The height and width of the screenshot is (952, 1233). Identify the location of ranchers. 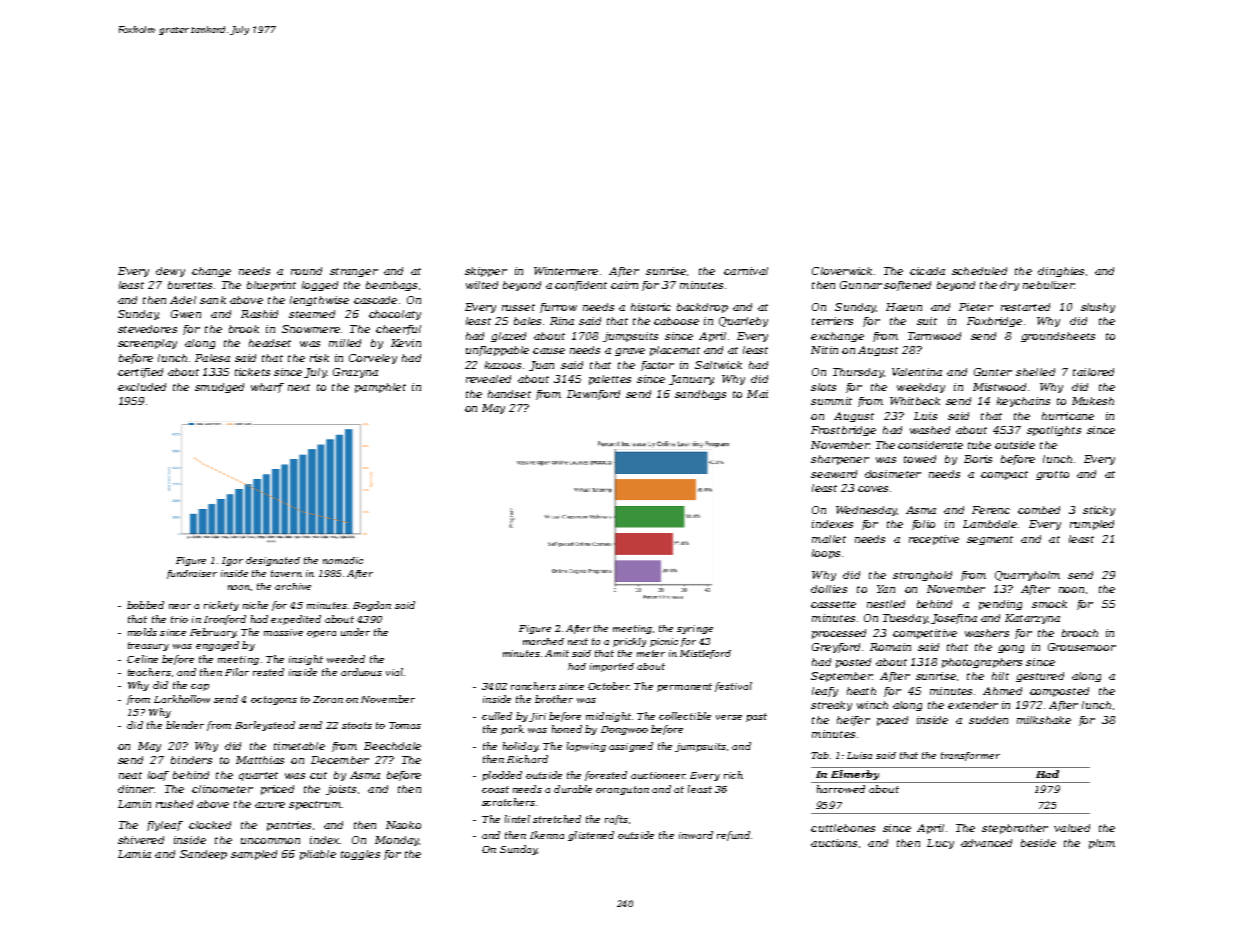
(533, 686).
